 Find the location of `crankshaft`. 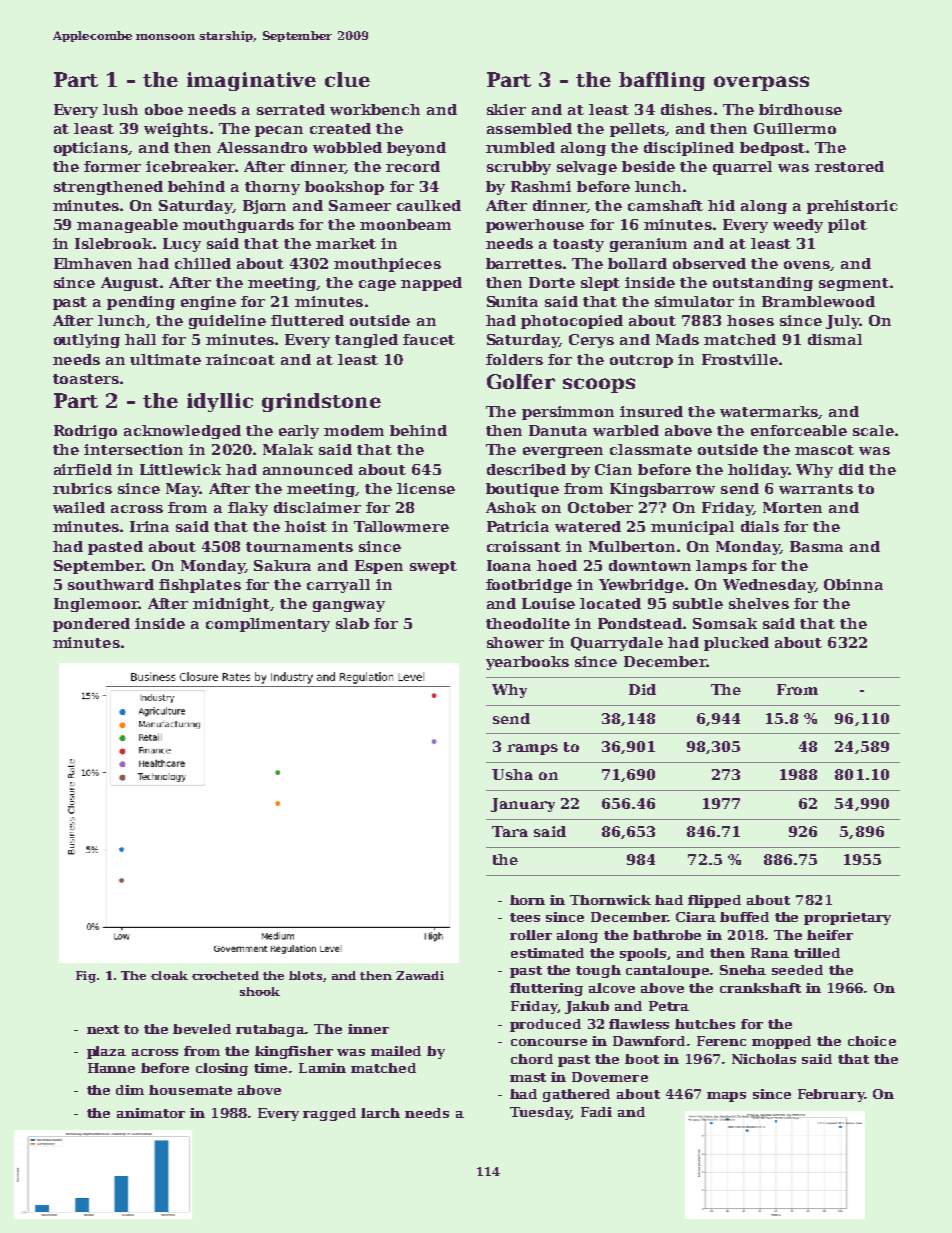

crankshaft is located at coordinates (760, 988).
